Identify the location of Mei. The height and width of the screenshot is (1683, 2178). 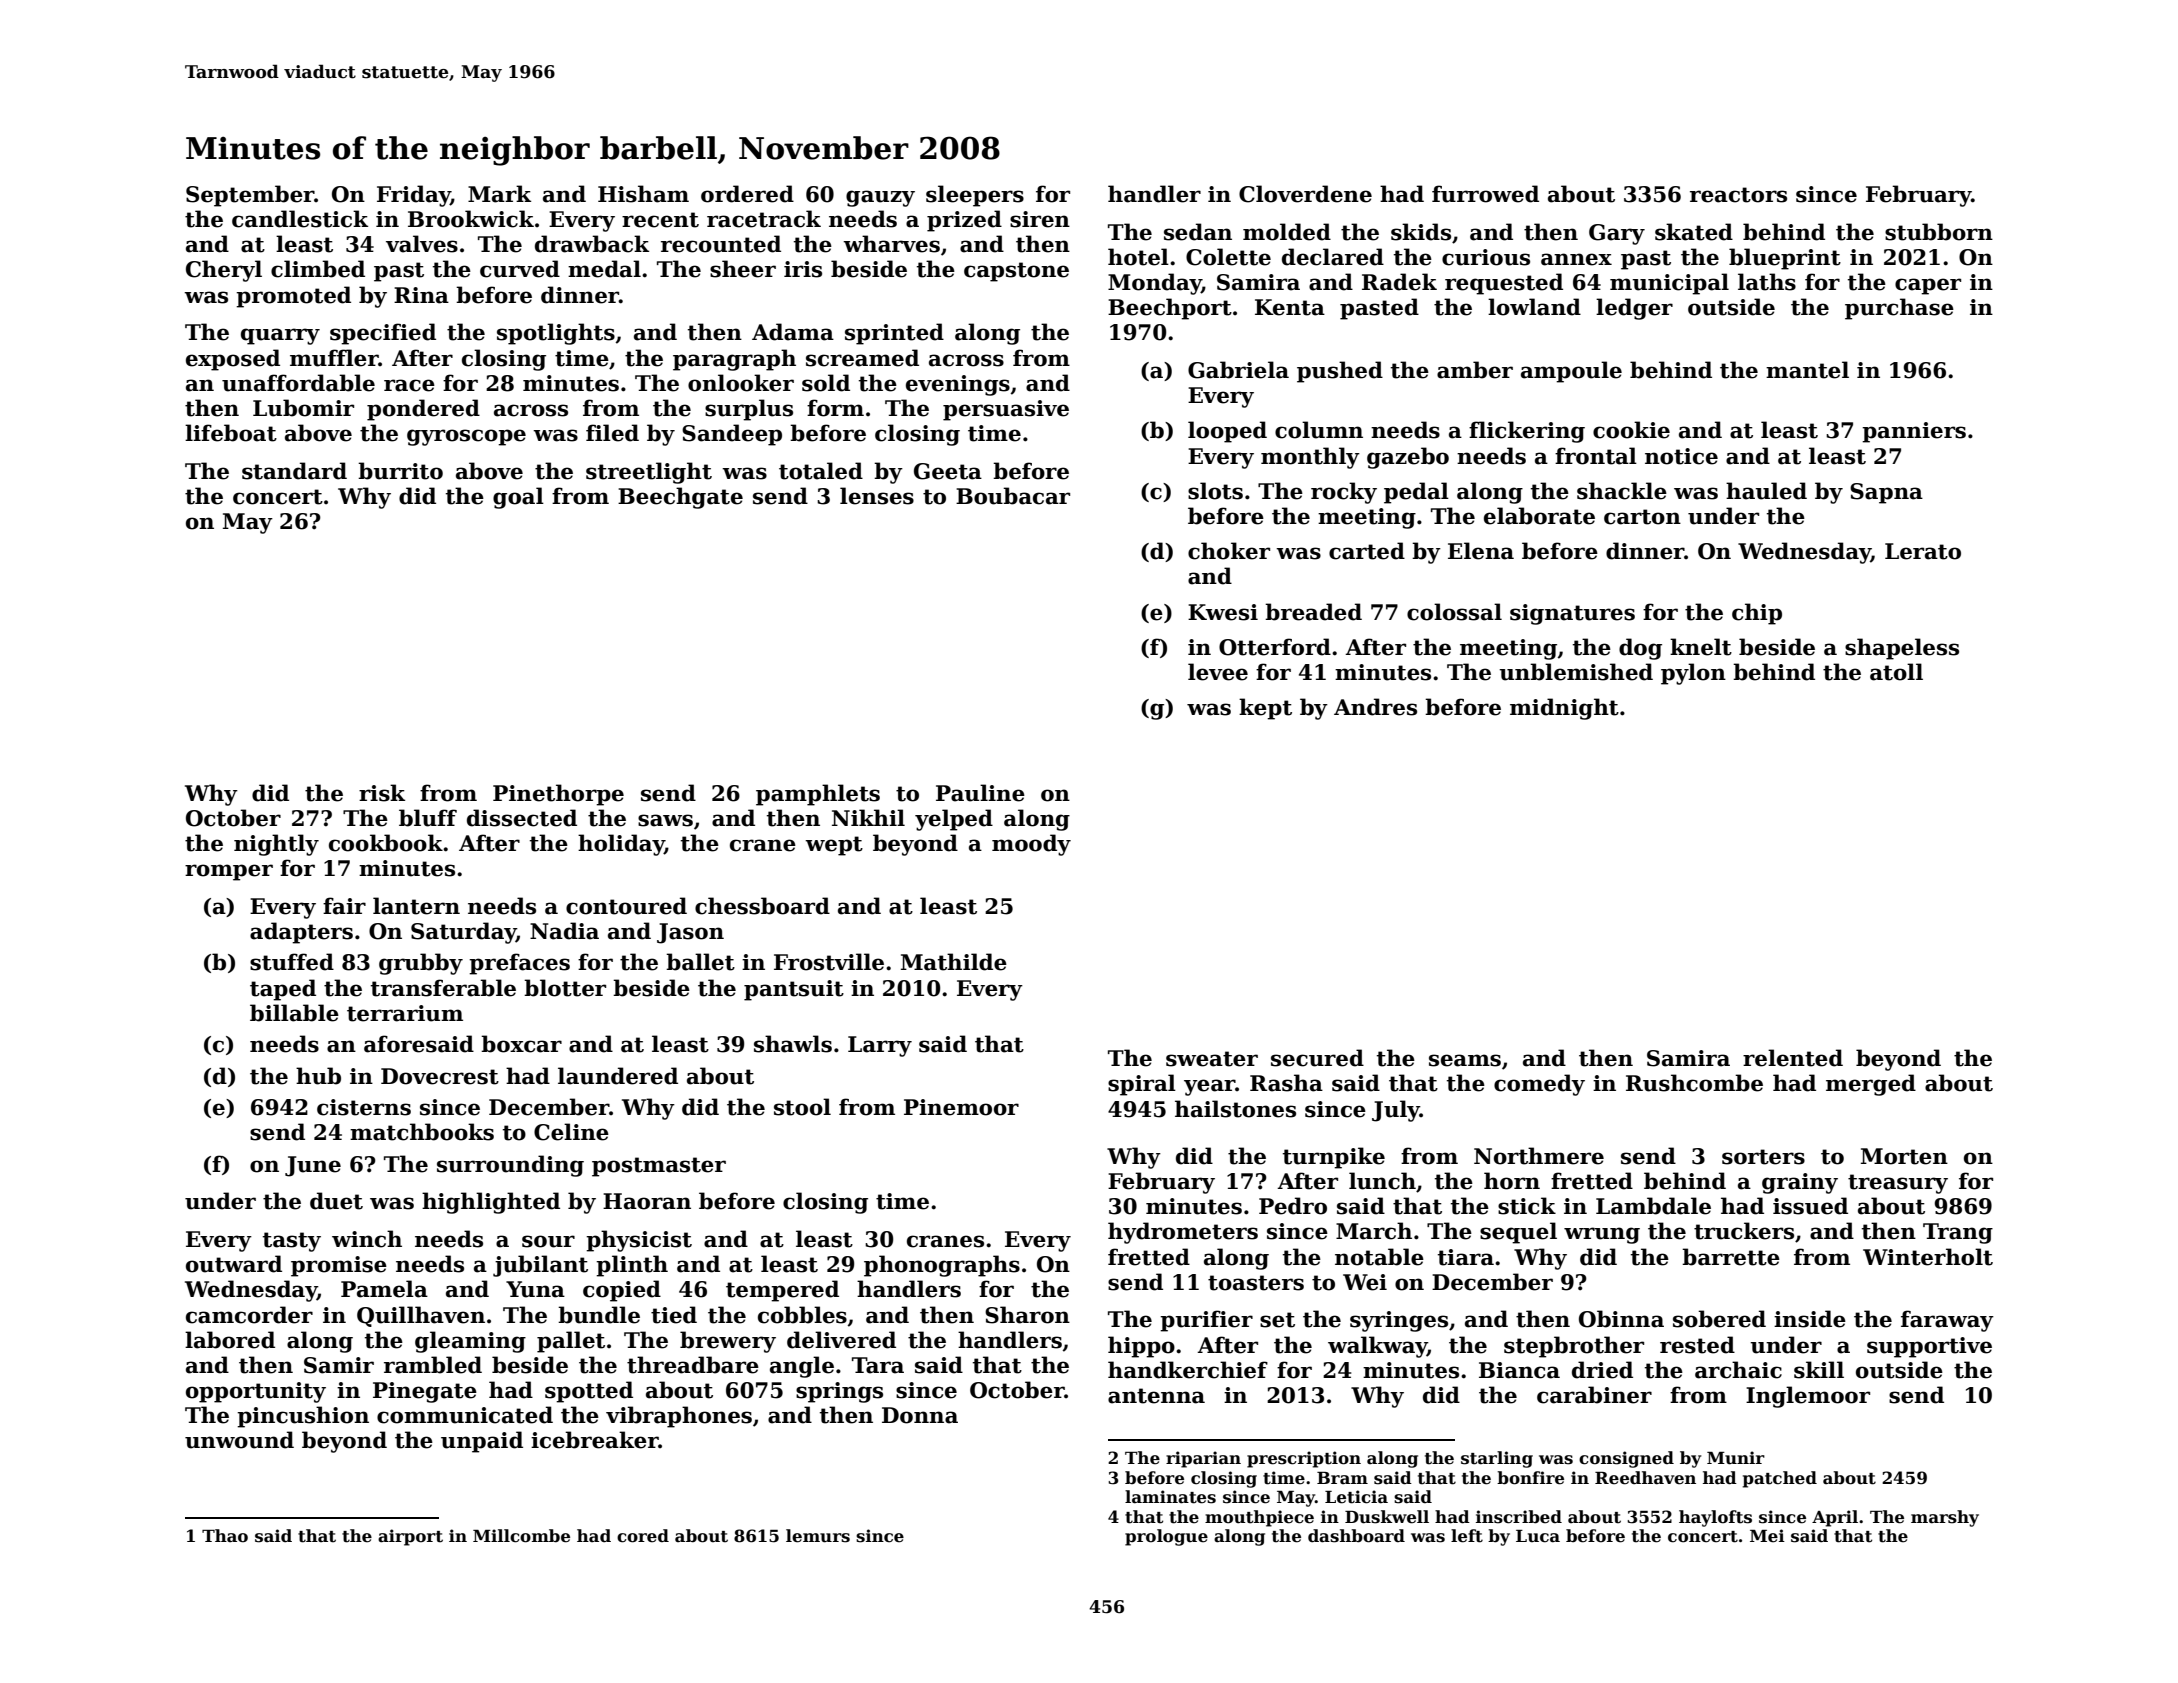
(1767, 1536).
